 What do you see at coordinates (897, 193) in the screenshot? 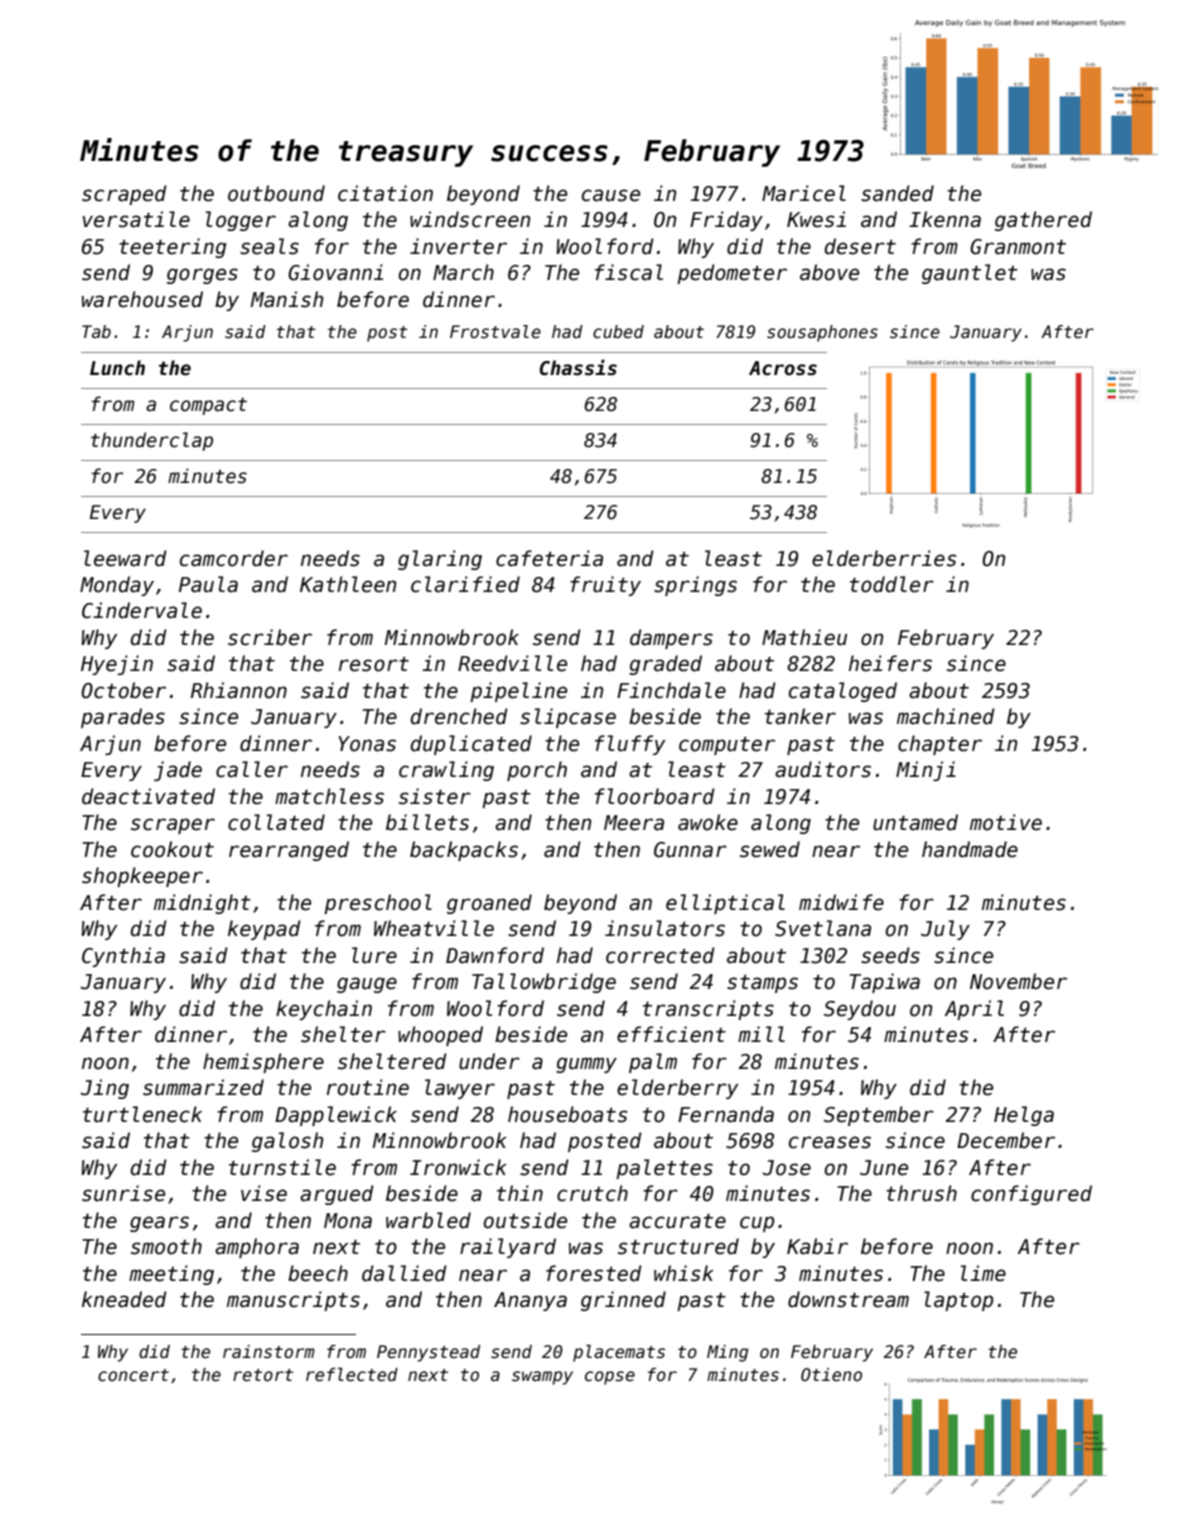
I see `sanded` at bounding box center [897, 193].
